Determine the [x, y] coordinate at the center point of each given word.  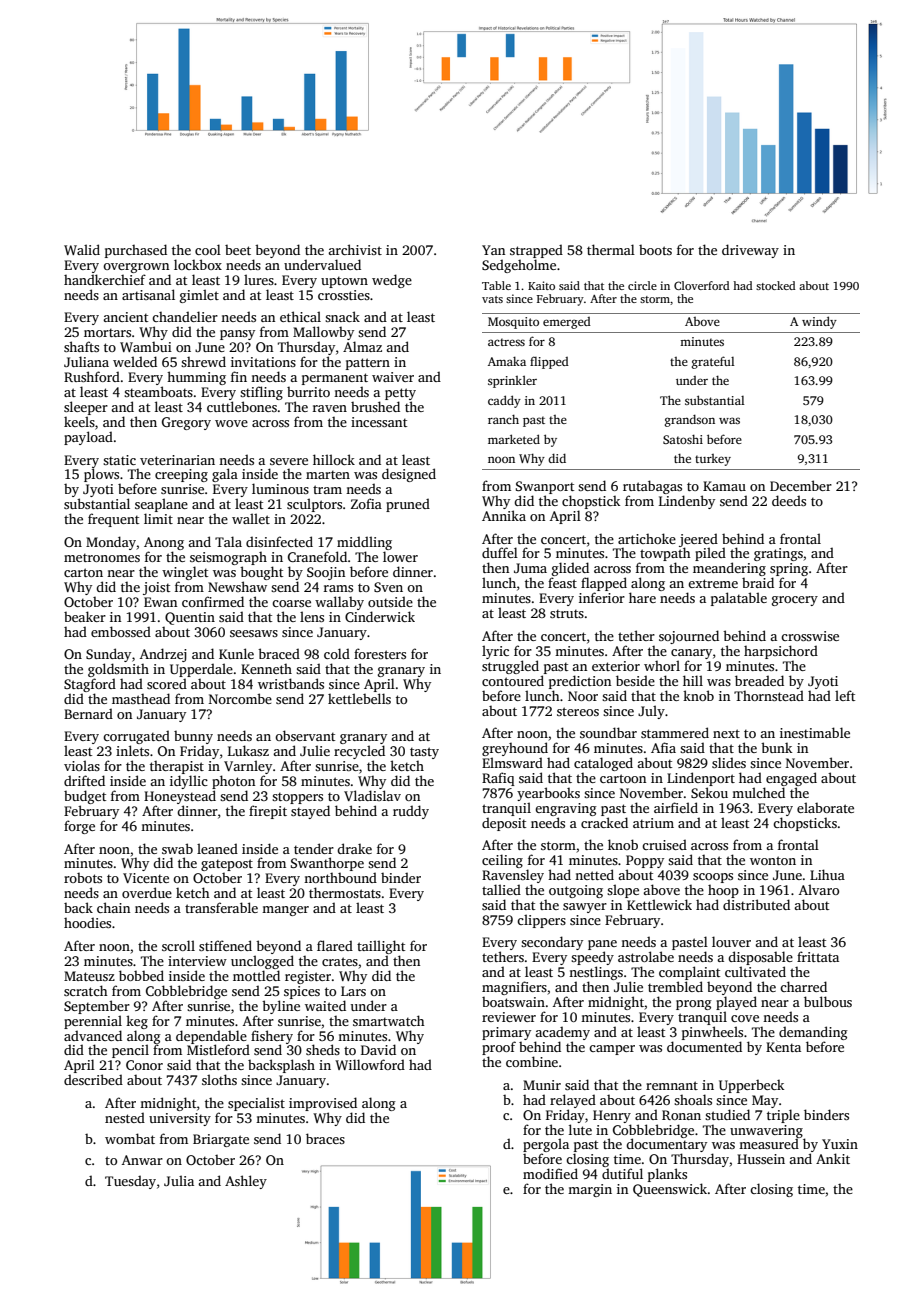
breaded [759, 680]
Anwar [142, 1160]
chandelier [185, 316]
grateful [713, 362]
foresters [380, 653]
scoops [713, 878]
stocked [776, 285]
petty [400, 394]
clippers [541, 921]
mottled [256, 975]
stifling [261, 393]
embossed [121, 631]
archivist [355, 249]
